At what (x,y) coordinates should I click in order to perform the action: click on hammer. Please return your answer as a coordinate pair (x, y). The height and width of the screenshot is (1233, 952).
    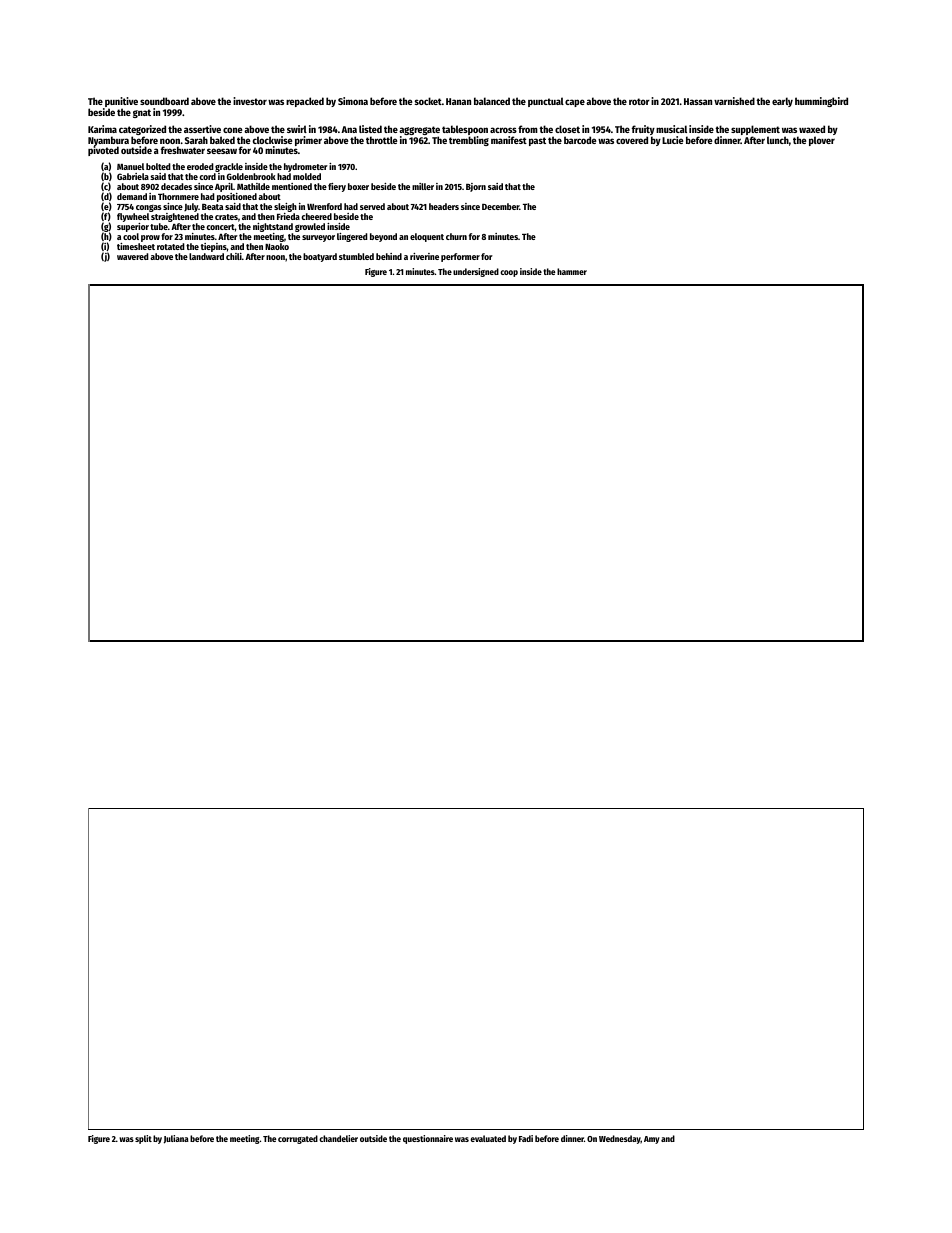
    Looking at the image, I should click on (572, 271).
